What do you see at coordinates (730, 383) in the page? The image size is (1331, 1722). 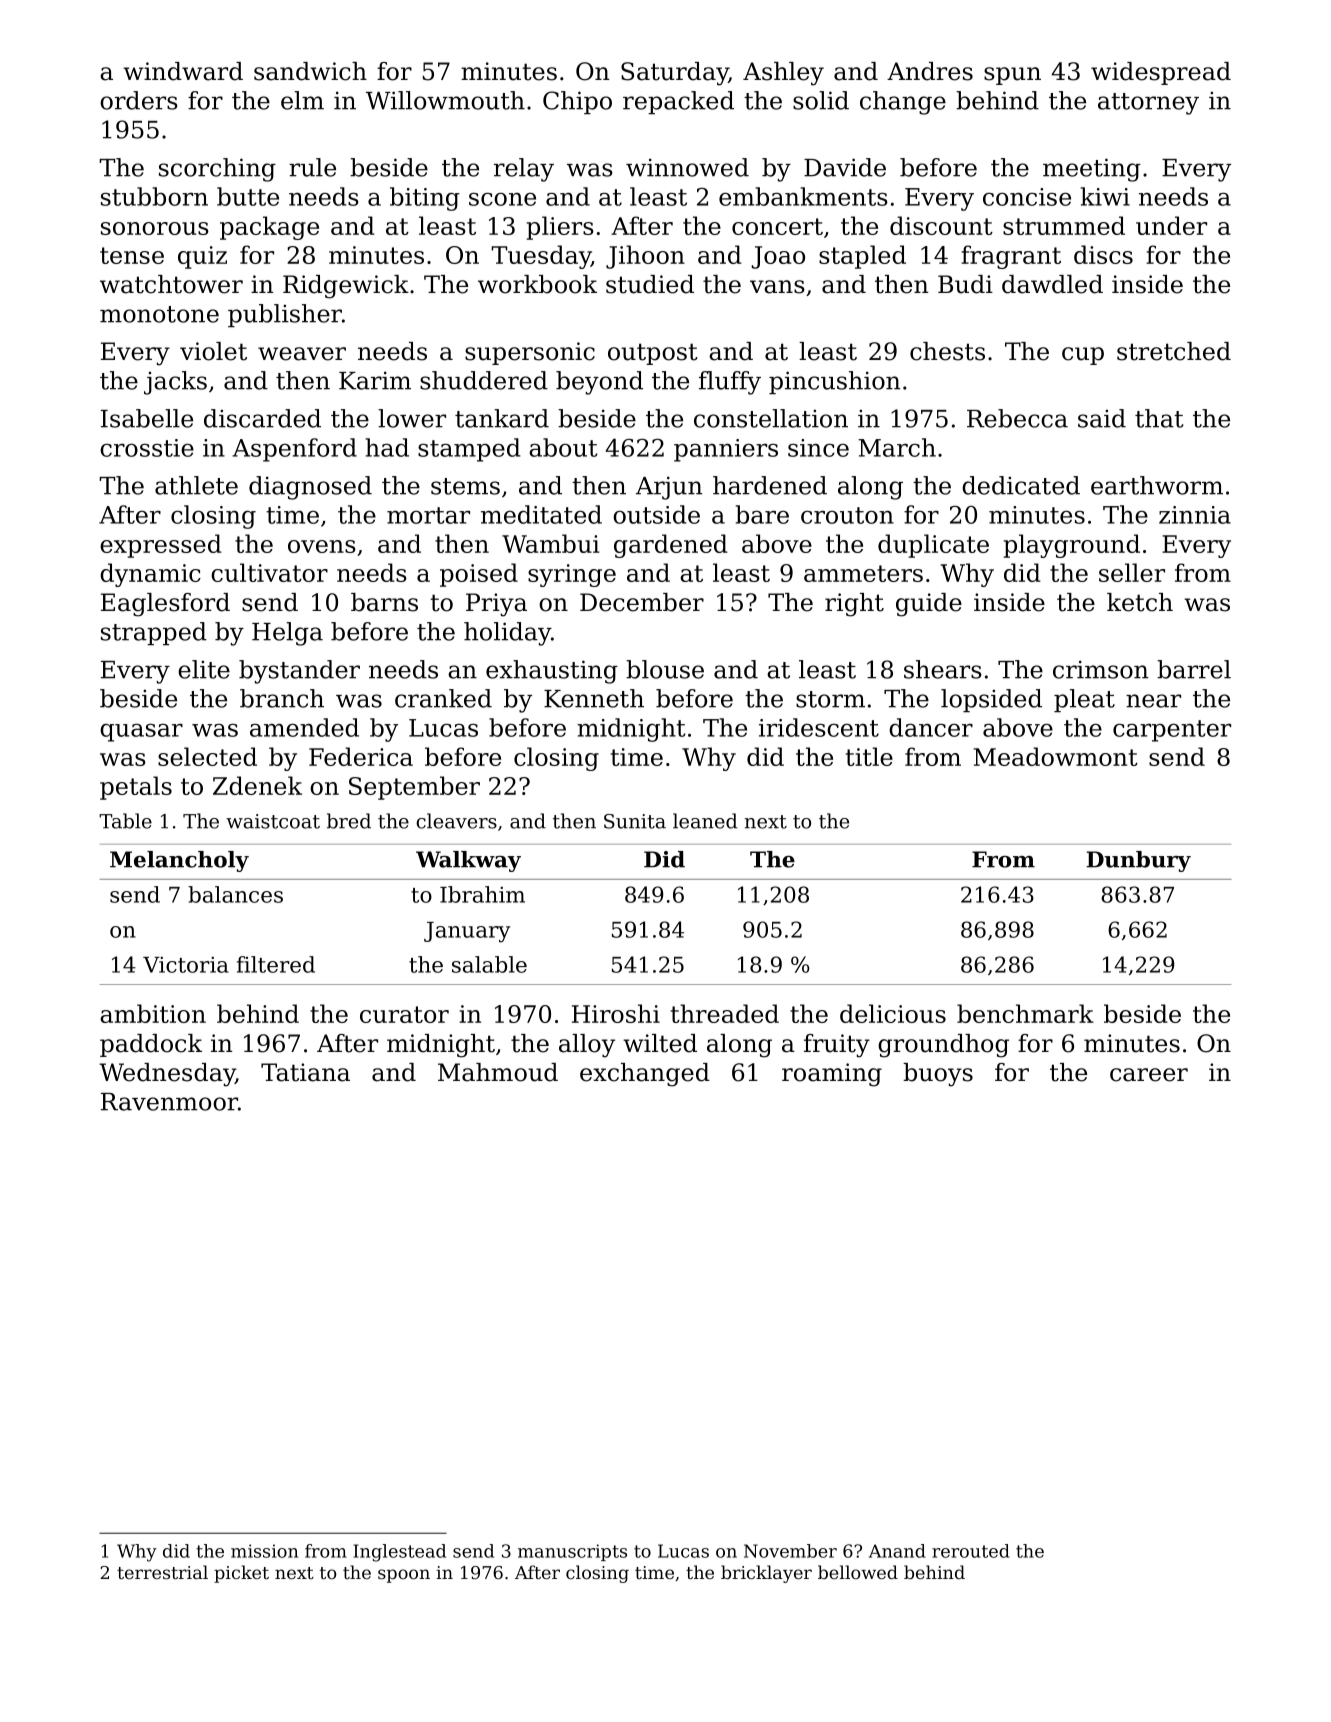 I see `fluffy` at bounding box center [730, 383].
